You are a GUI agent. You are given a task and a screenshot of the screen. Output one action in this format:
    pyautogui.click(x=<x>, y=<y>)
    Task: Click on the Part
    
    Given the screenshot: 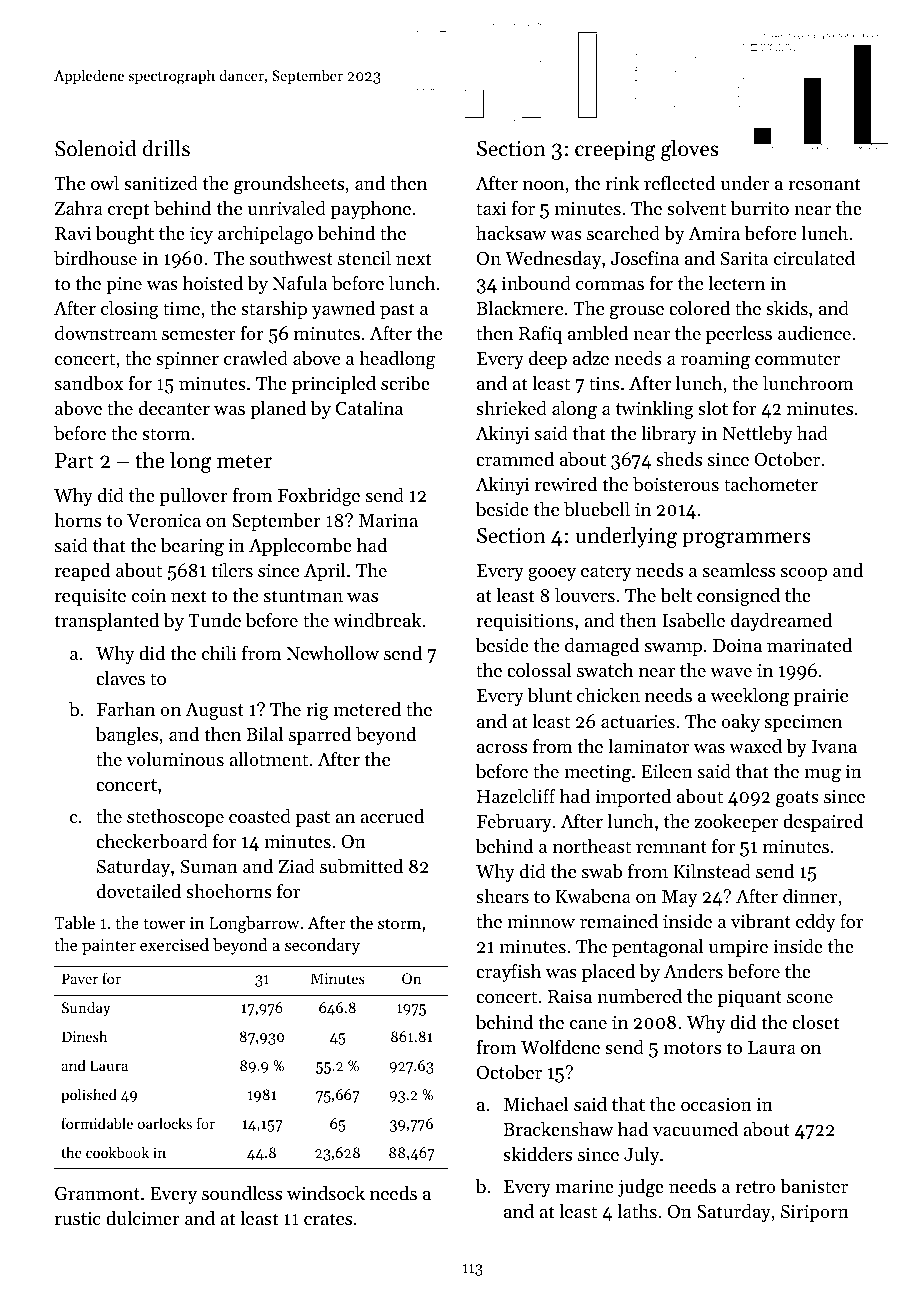 What is the action you would take?
    pyautogui.click(x=74, y=460)
